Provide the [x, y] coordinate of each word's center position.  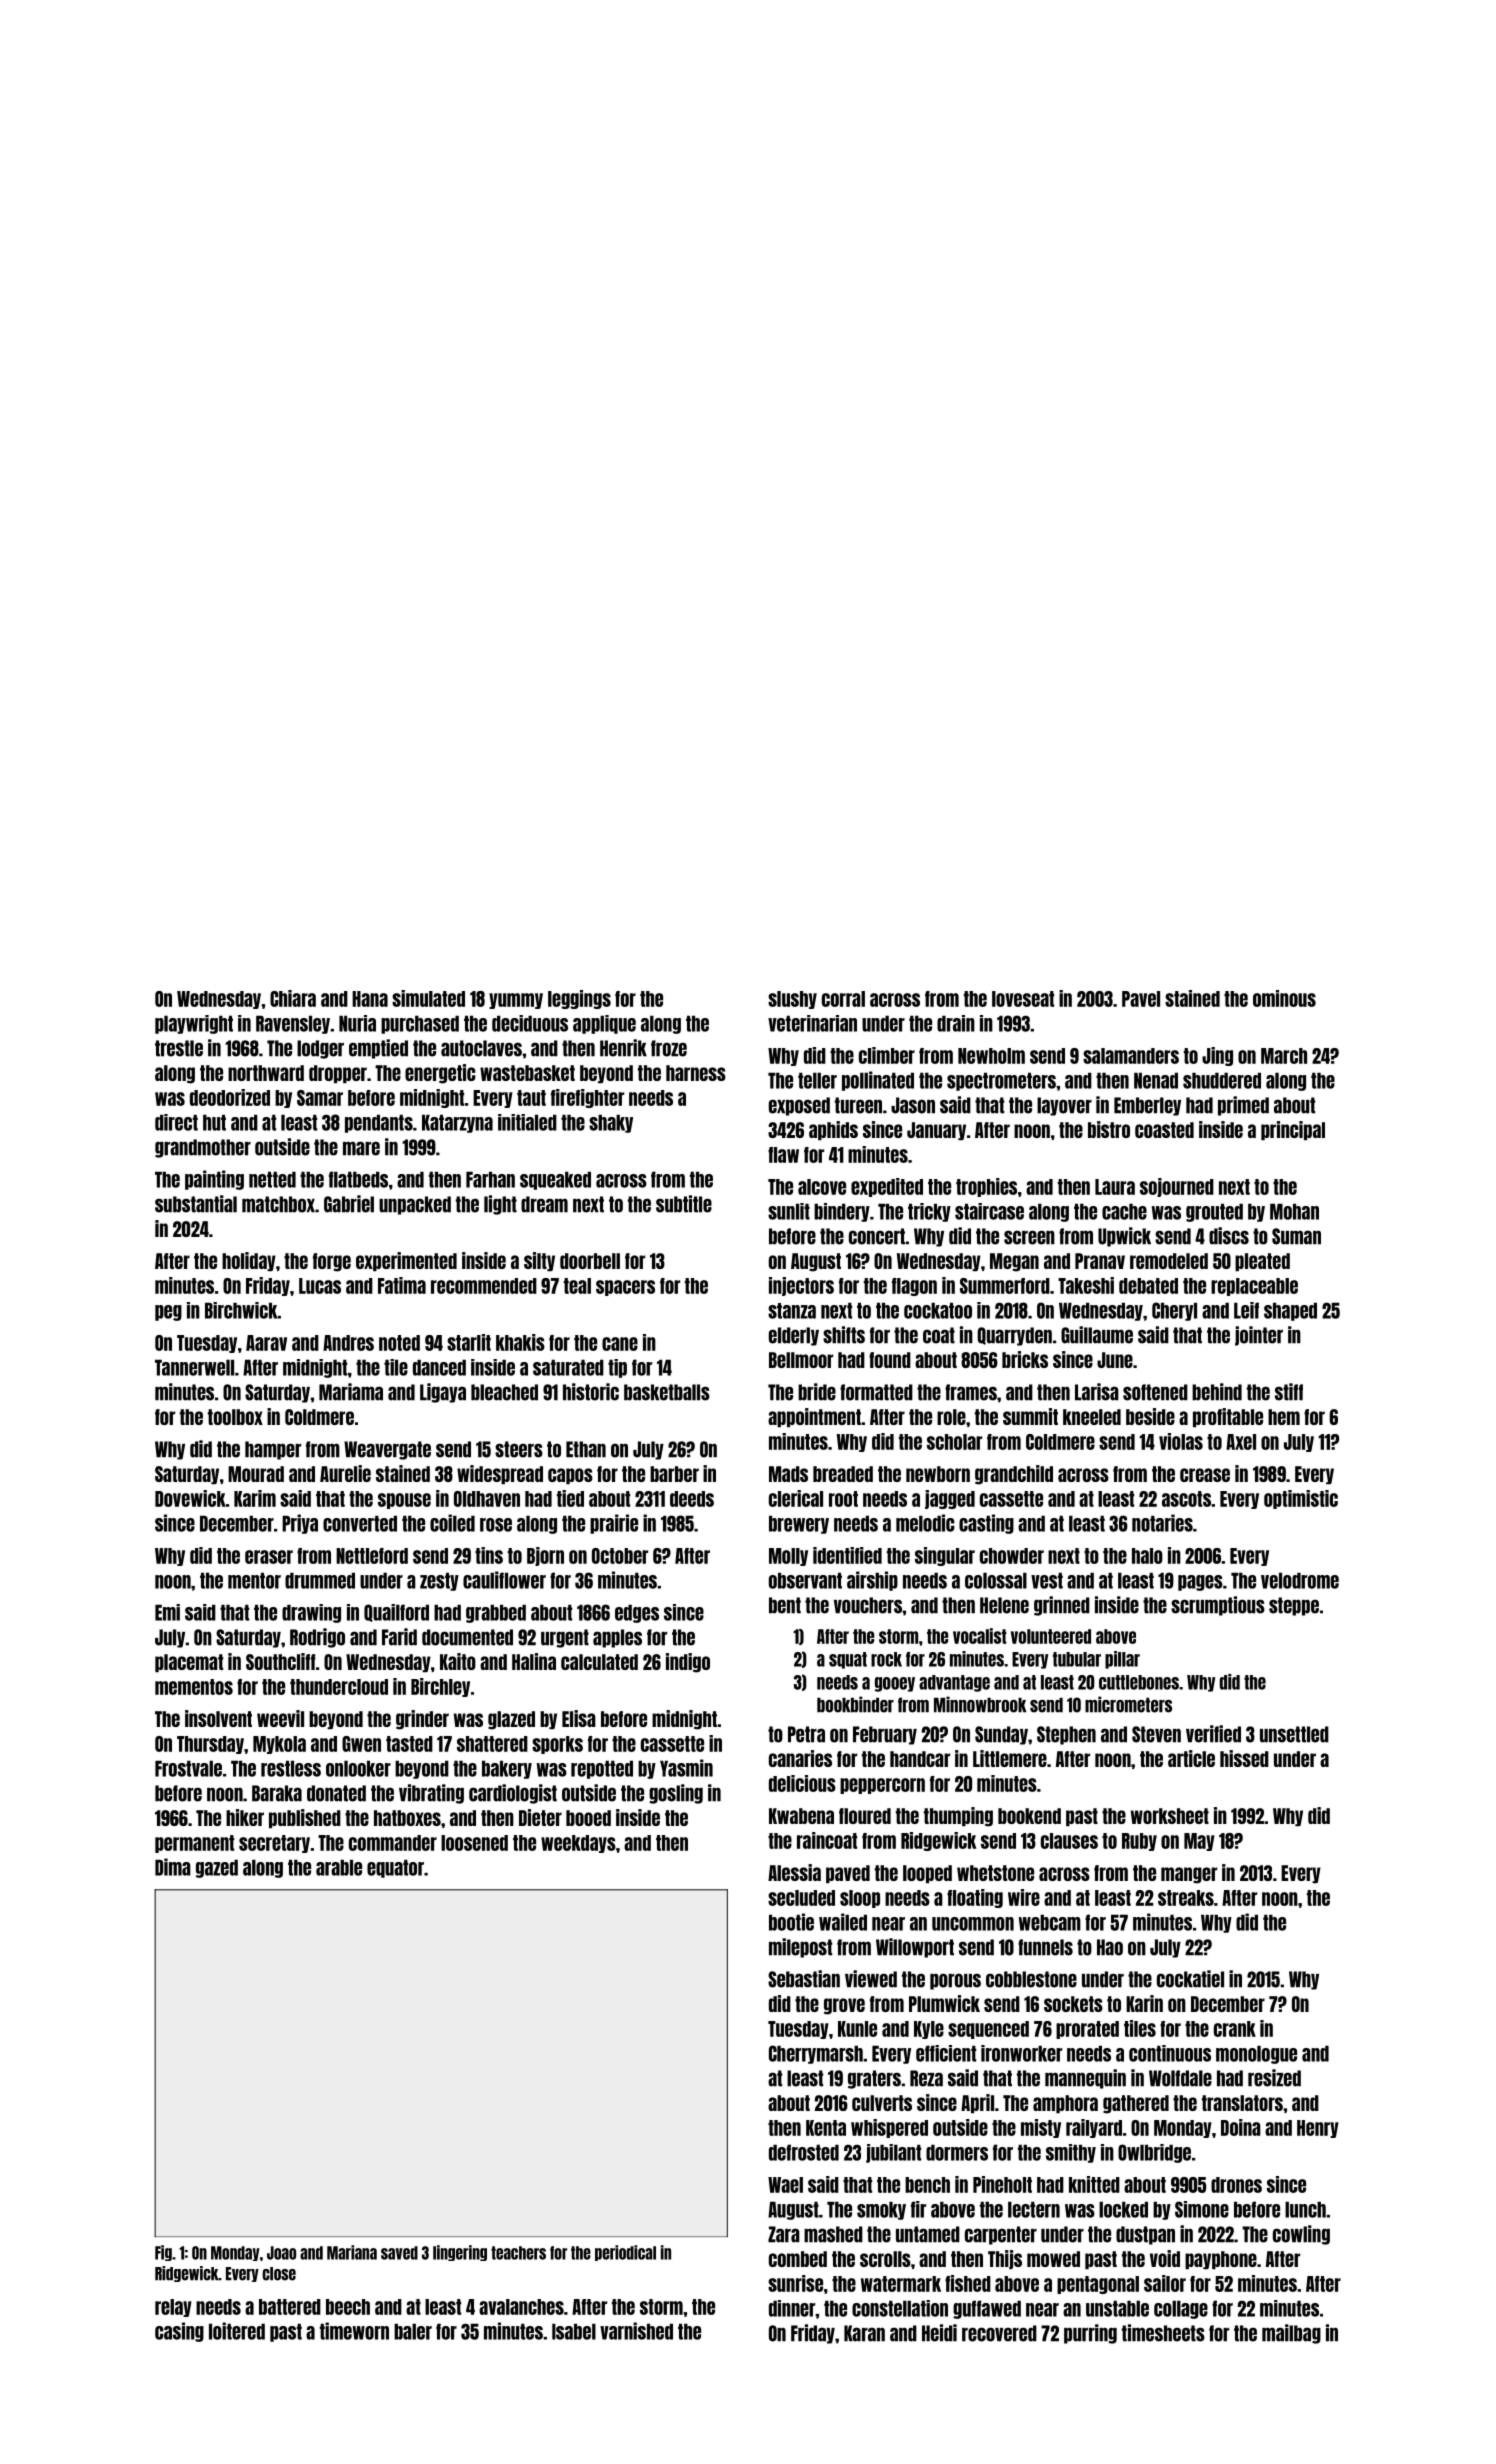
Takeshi [1086, 1285]
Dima [173, 1867]
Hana [370, 999]
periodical [625, 2253]
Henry [1318, 2129]
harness [696, 1073]
